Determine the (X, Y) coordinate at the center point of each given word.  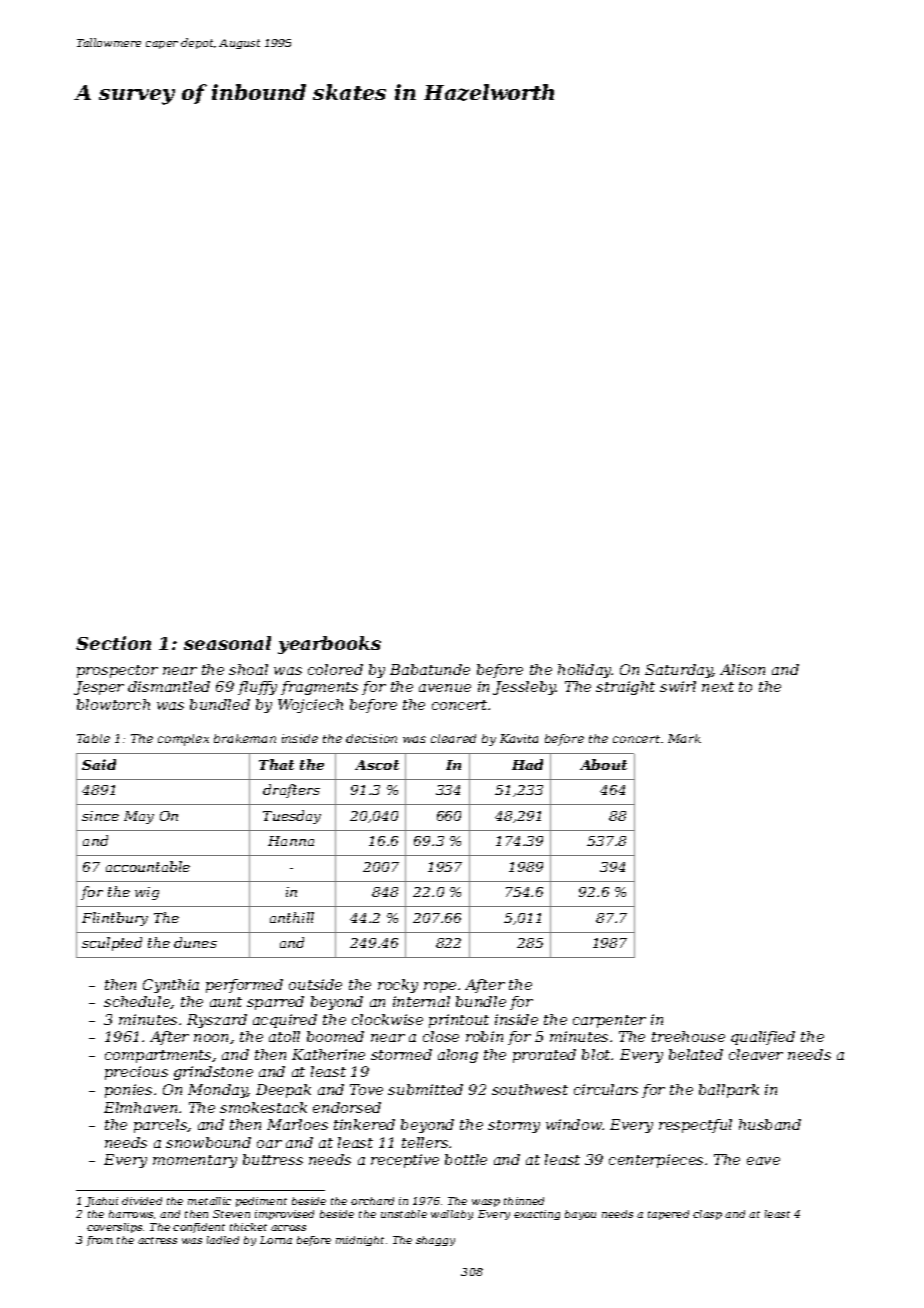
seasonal (227, 643)
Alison (742, 669)
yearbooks (329, 645)
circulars (606, 1089)
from (100, 1241)
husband (770, 1124)
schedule (137, 1002)
